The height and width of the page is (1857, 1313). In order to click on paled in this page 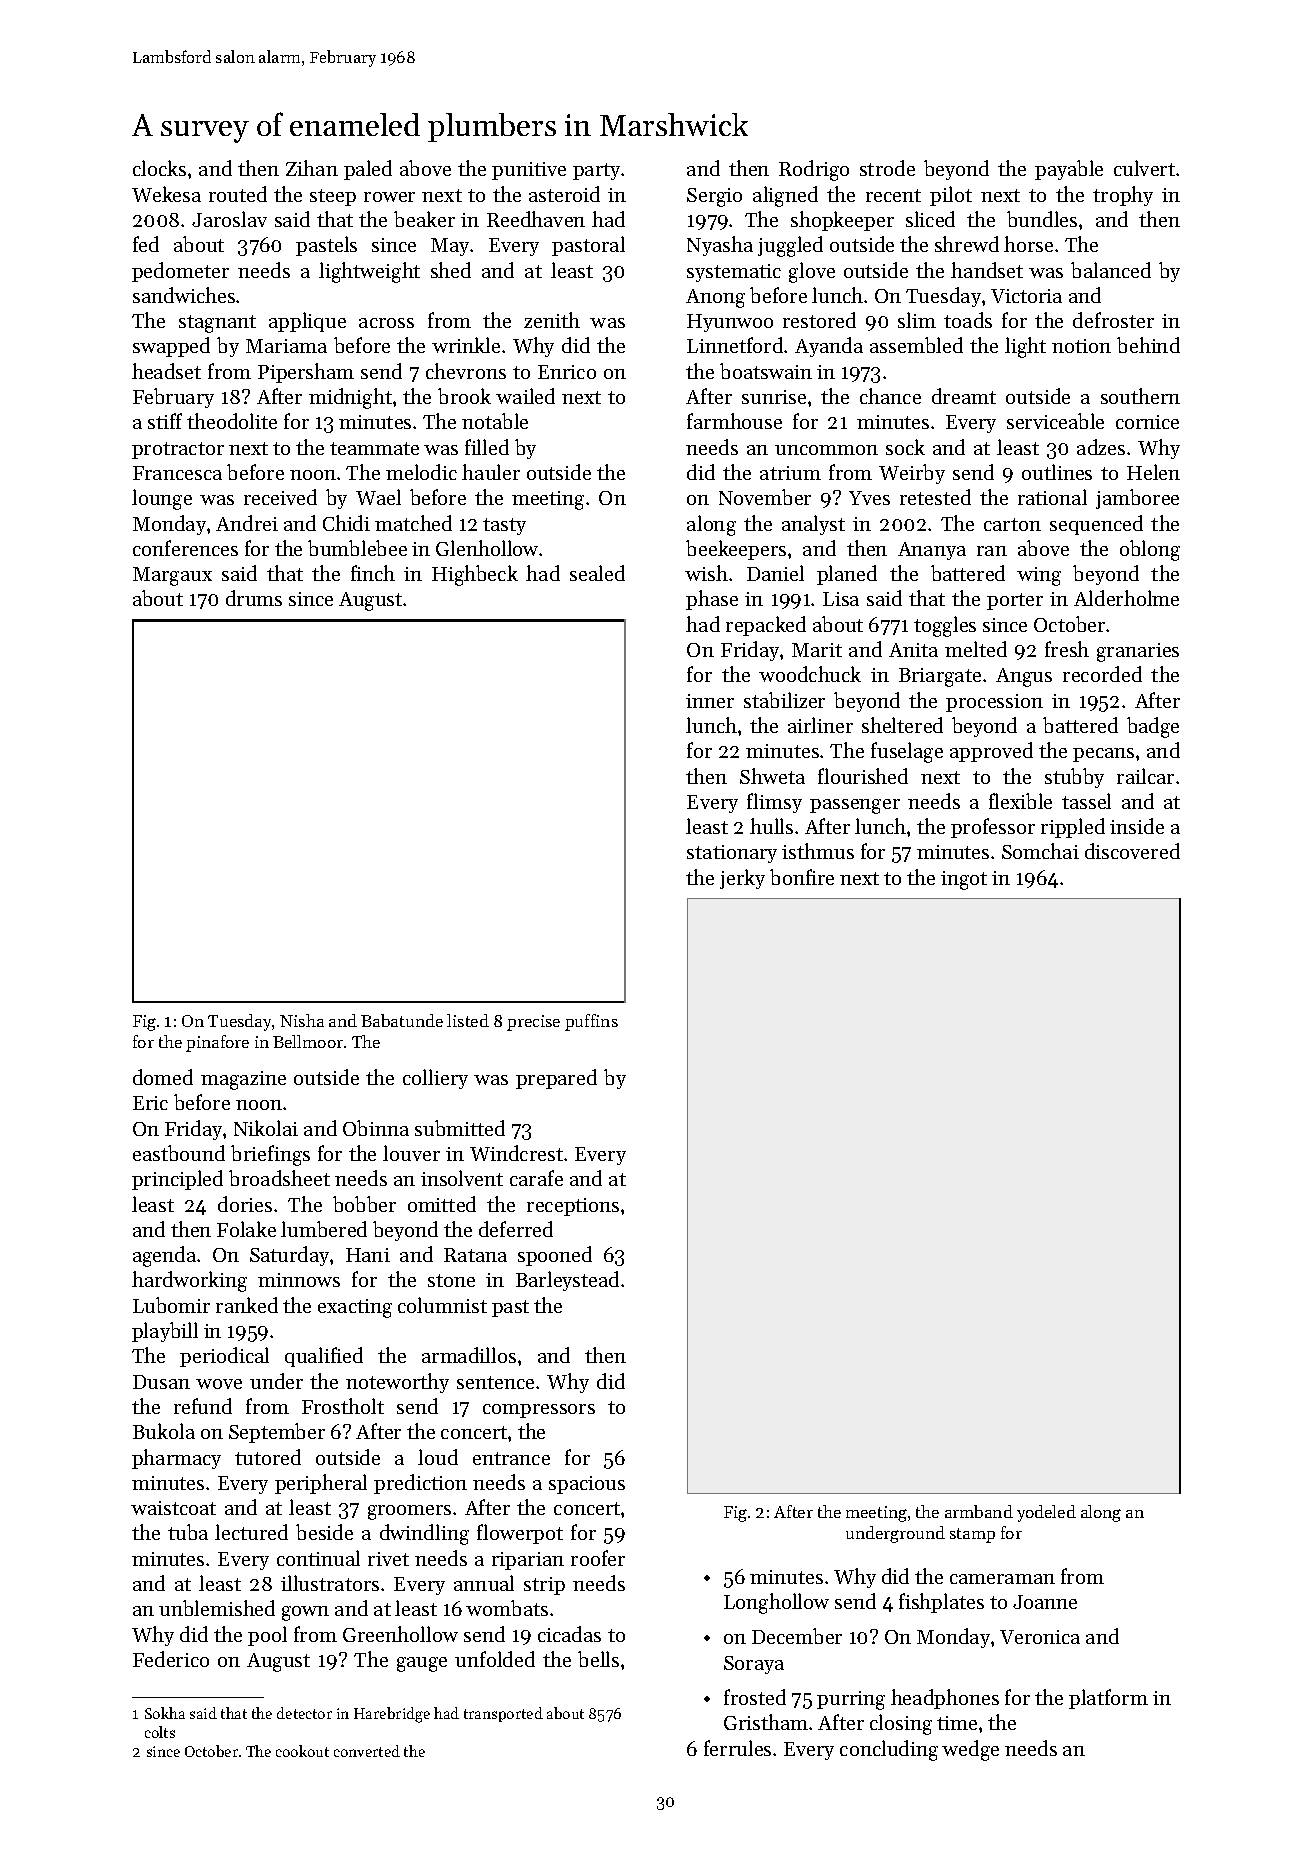, I will do `click(368, 170)`.
